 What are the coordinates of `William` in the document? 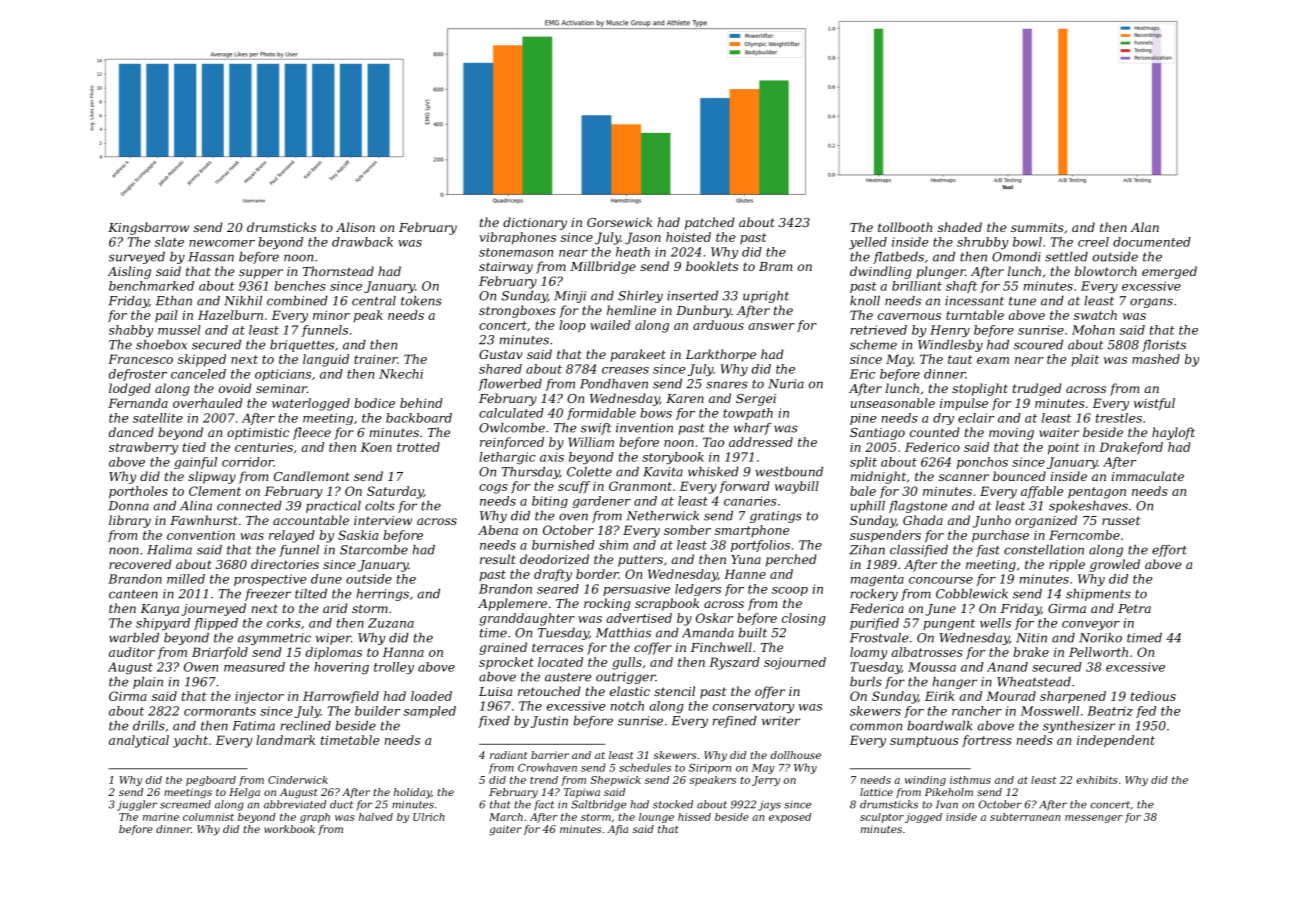 It's located at (591, 442).
